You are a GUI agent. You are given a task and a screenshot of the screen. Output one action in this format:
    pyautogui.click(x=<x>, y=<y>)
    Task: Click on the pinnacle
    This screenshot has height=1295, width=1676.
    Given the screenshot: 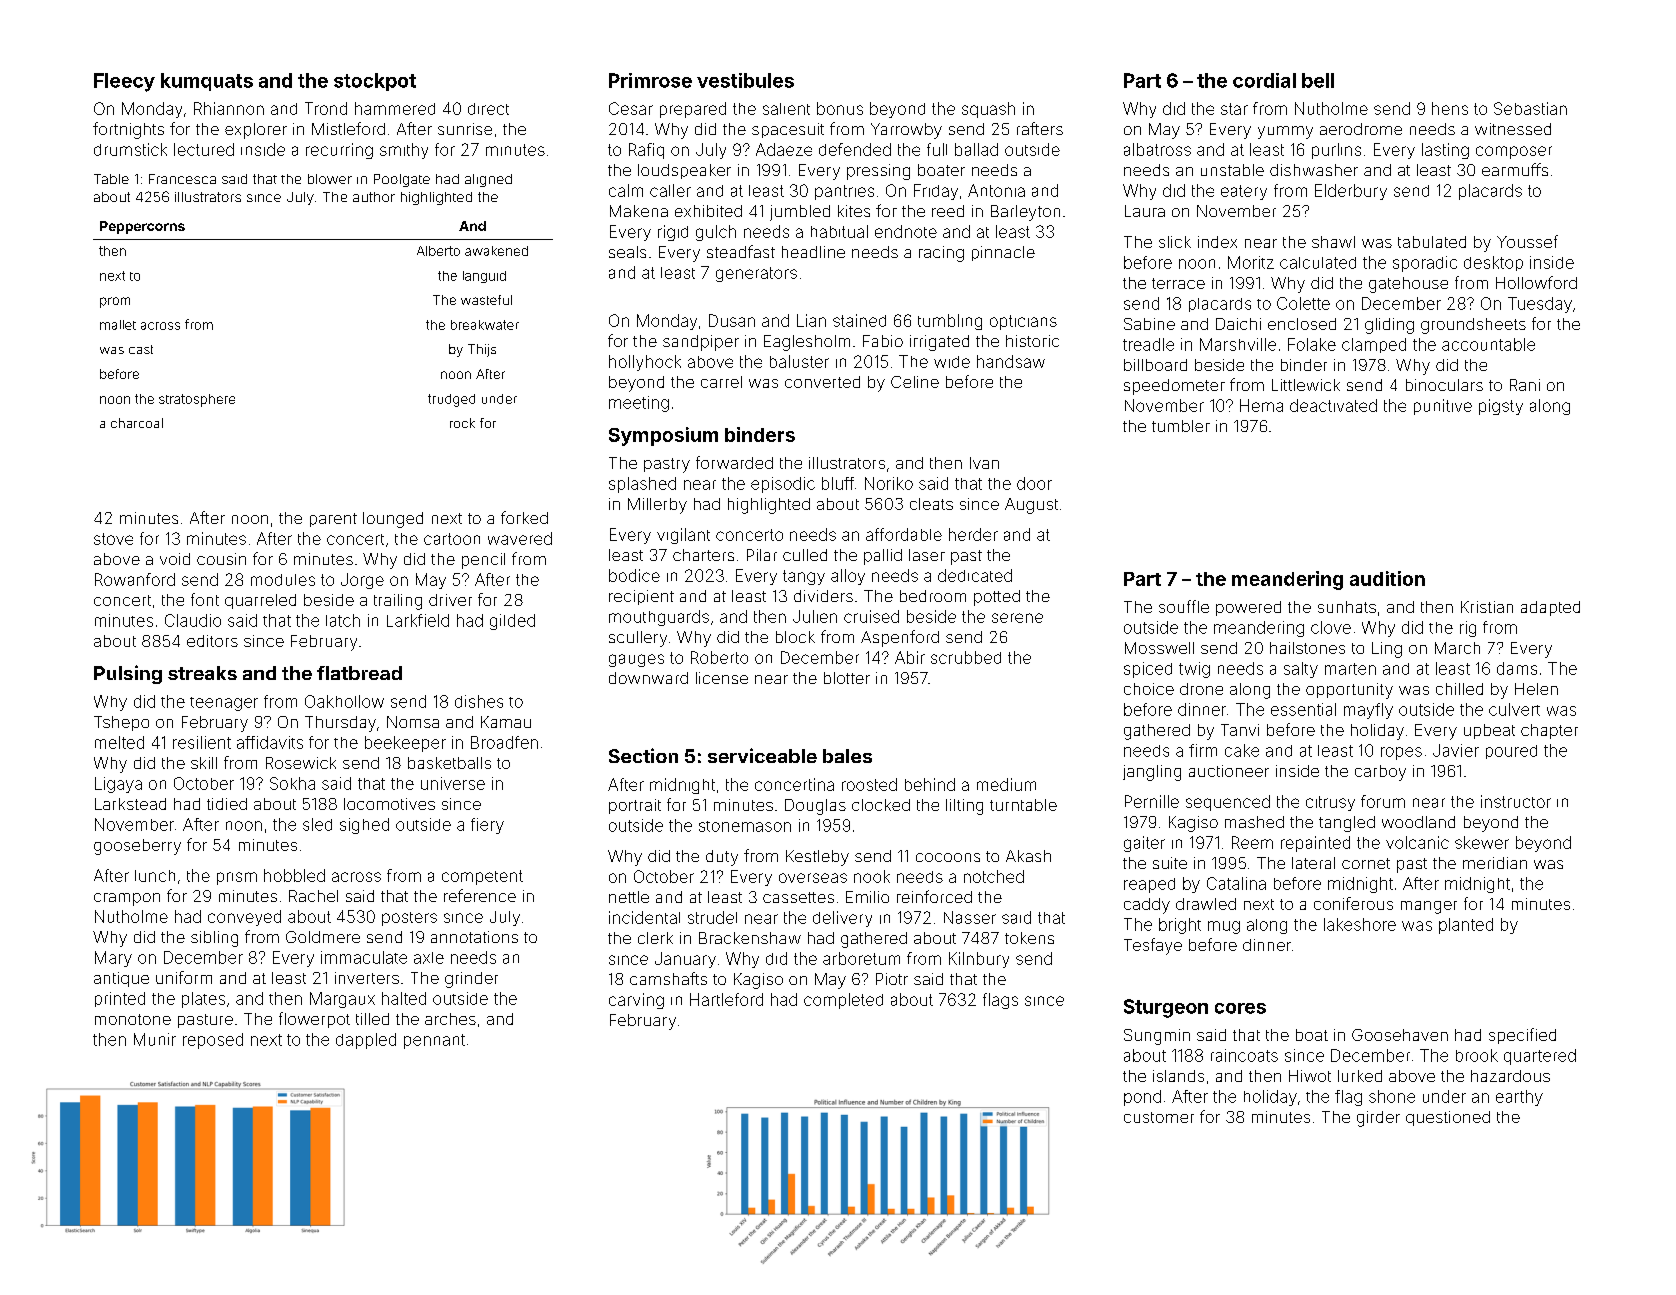 What is the action you would take?
    pyautogui.click(x=1003, y=253)
